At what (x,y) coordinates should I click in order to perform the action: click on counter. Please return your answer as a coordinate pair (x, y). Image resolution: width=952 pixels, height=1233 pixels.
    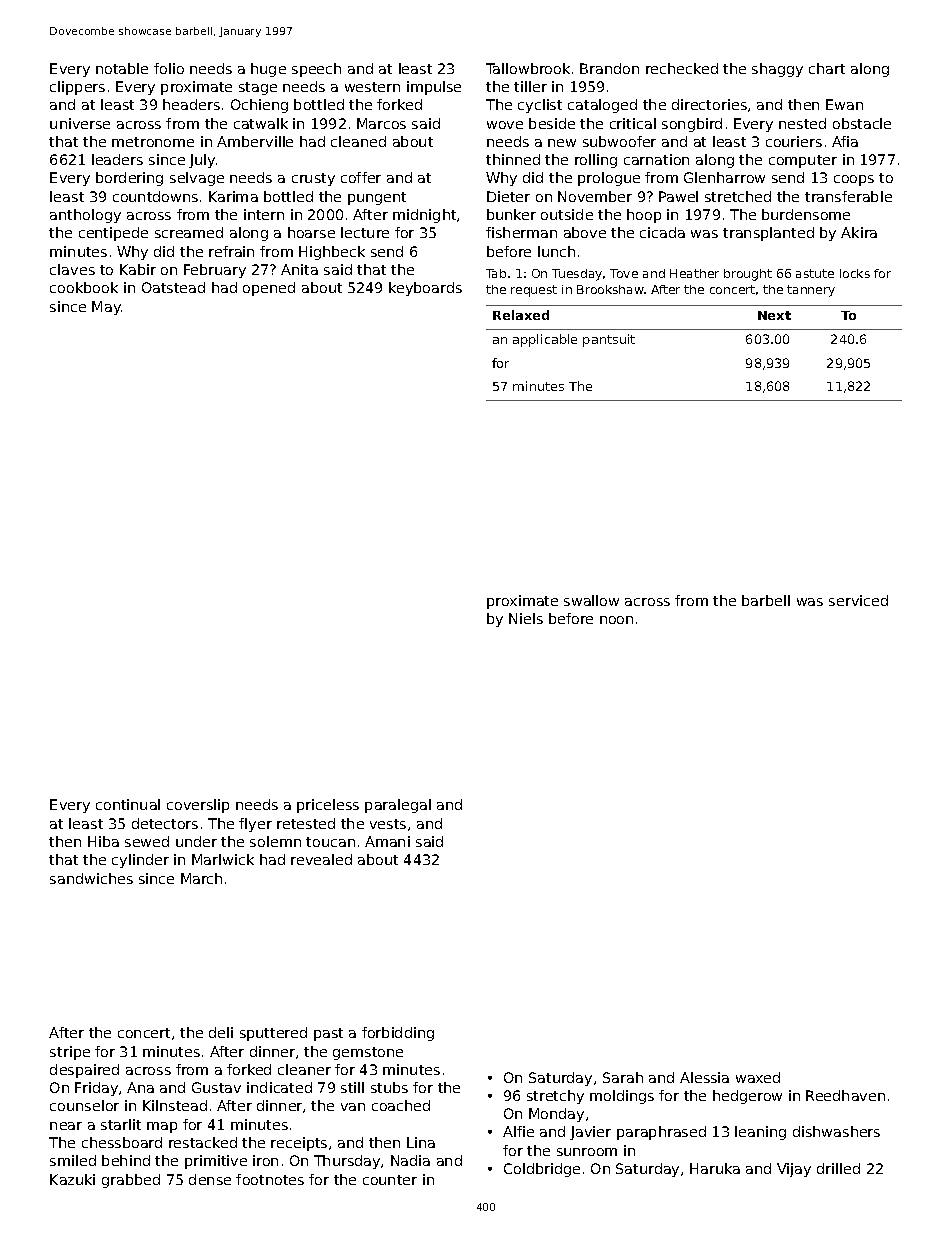
    Looking at the image, I should click on (390, 1180).
